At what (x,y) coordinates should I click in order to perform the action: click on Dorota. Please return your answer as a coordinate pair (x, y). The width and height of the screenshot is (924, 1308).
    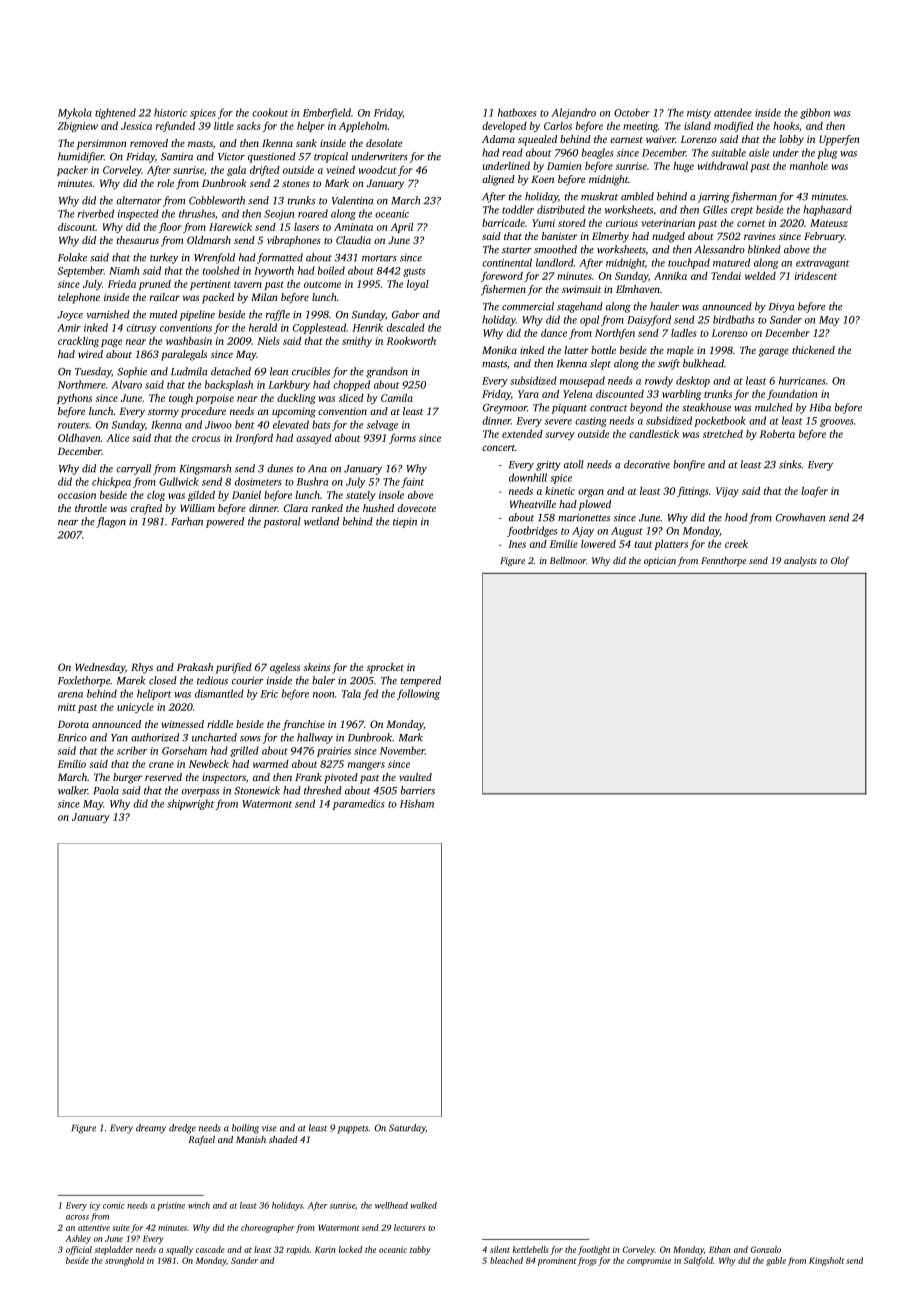
    Looking at the image, I should click on (73, 724).
